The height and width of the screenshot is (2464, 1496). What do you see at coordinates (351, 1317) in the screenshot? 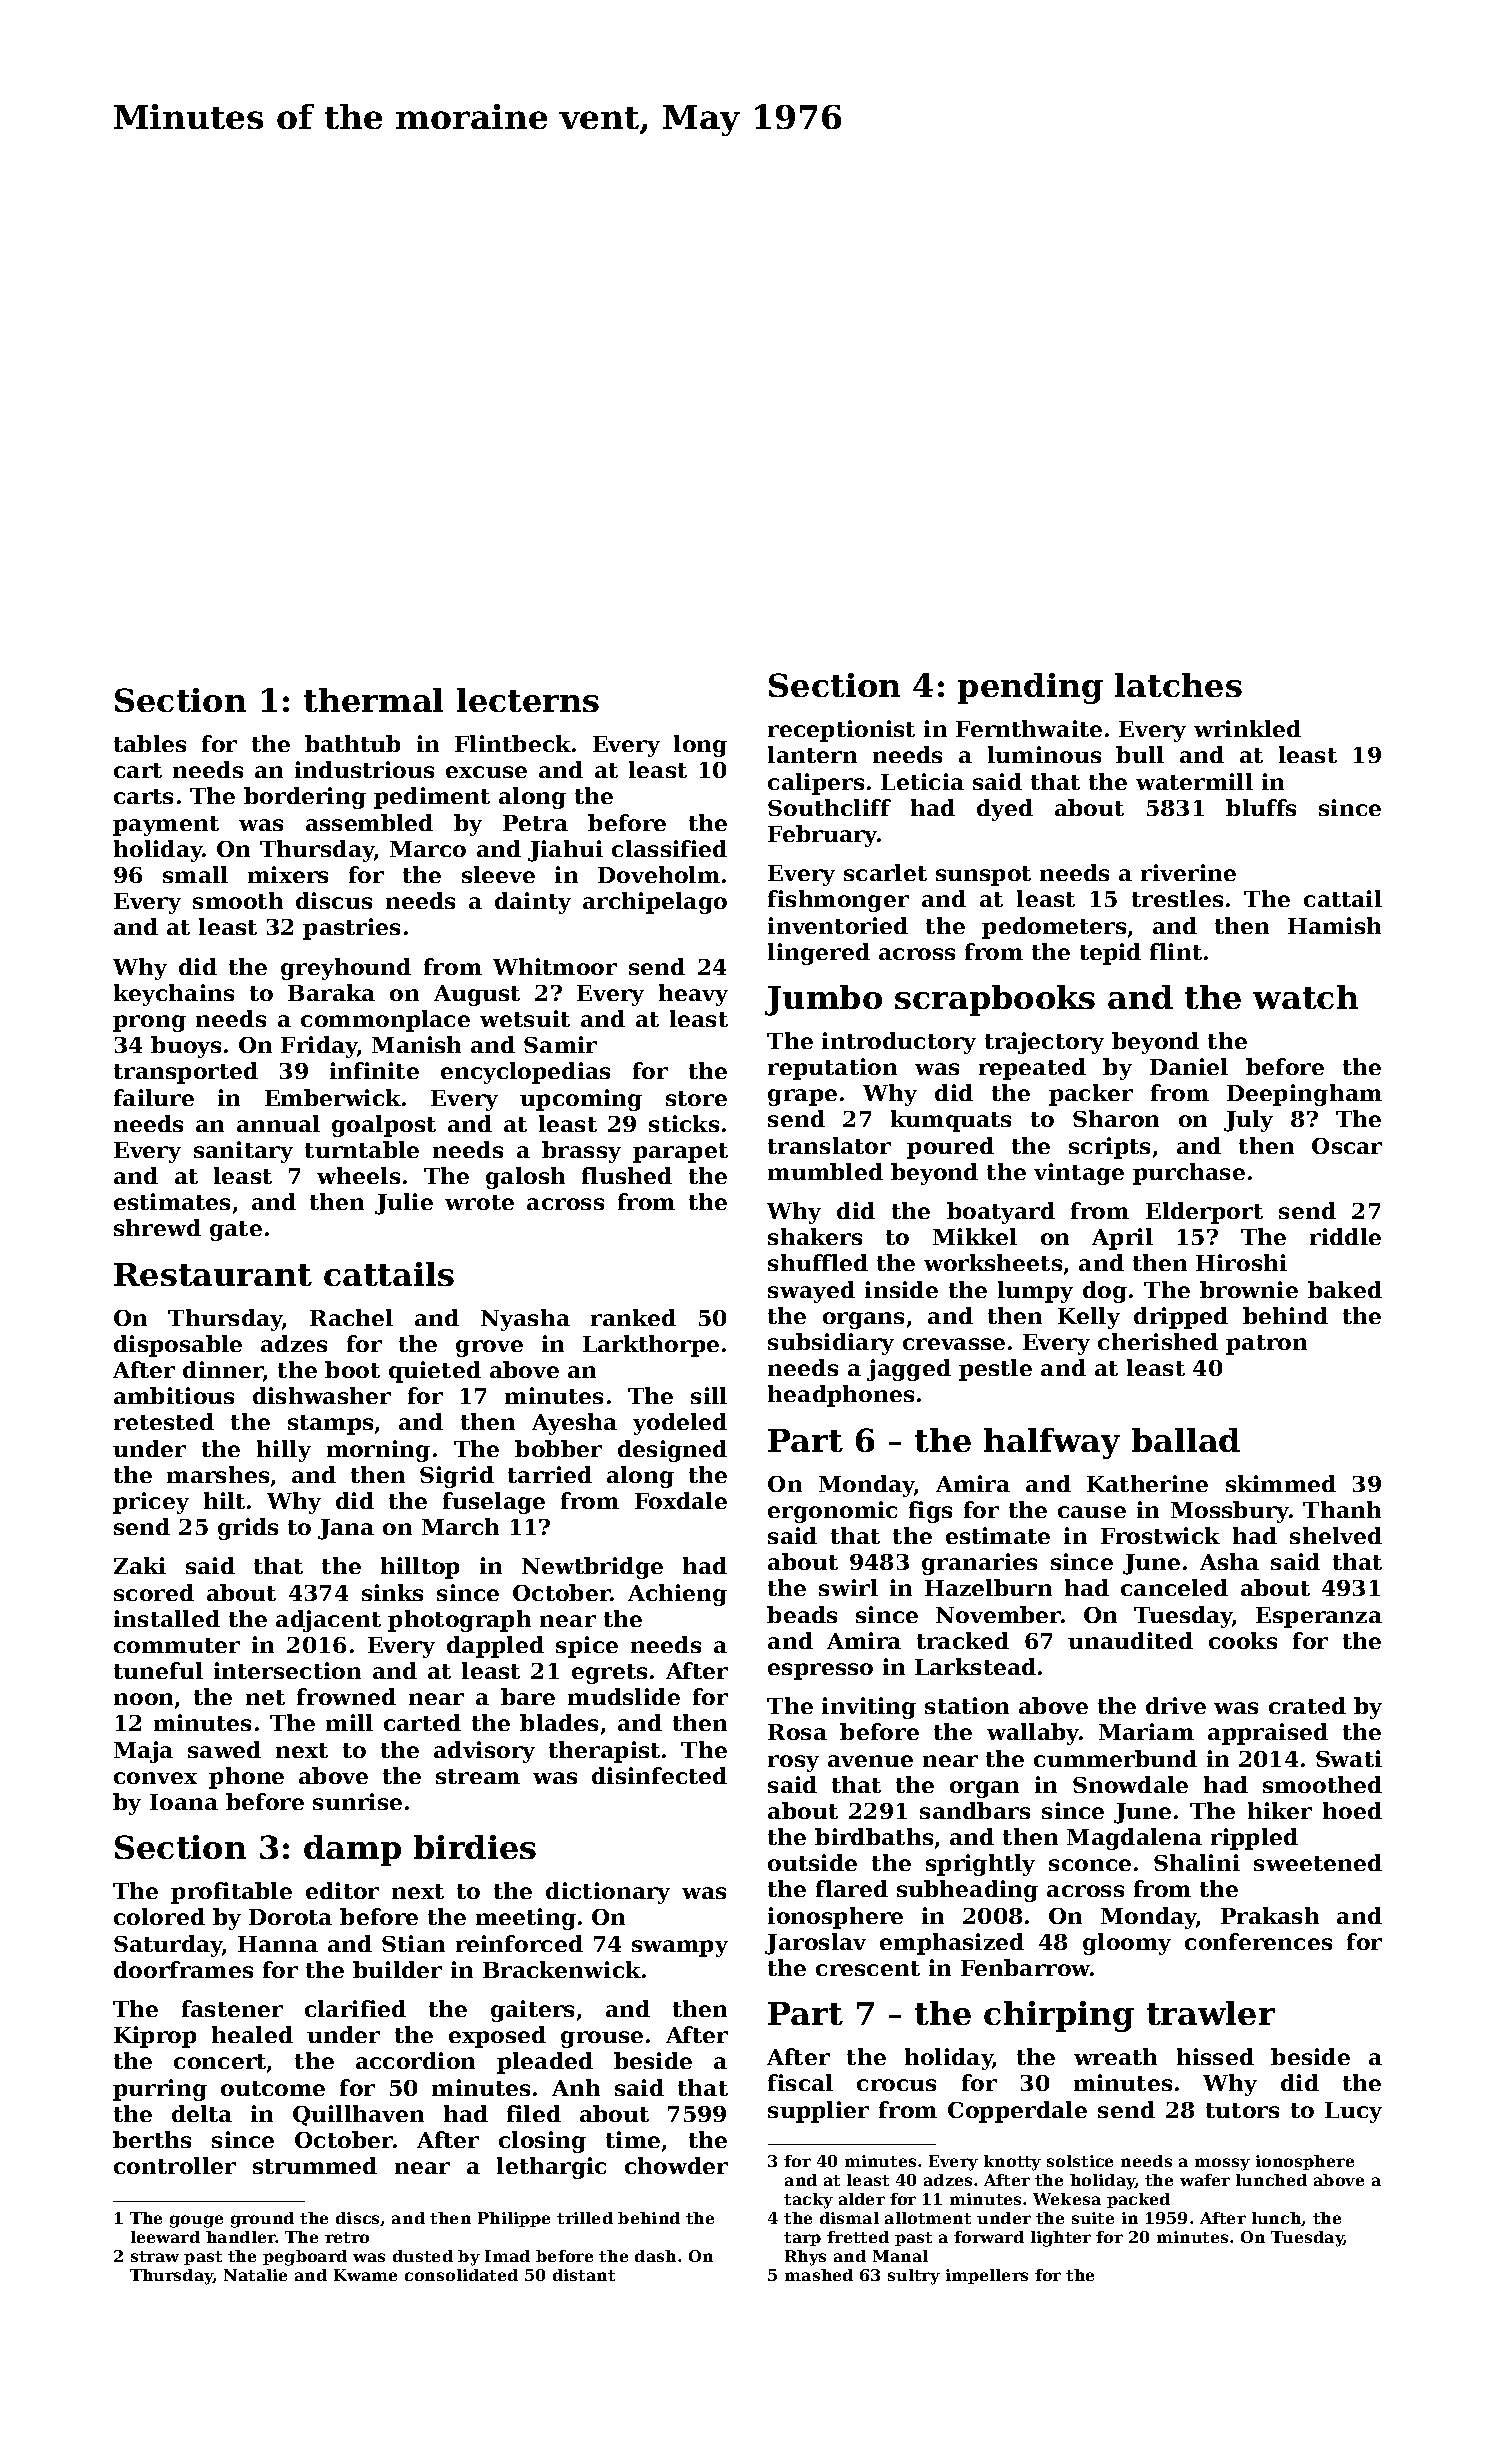
I see `Rachel` at bounding box center [351, 1317].
